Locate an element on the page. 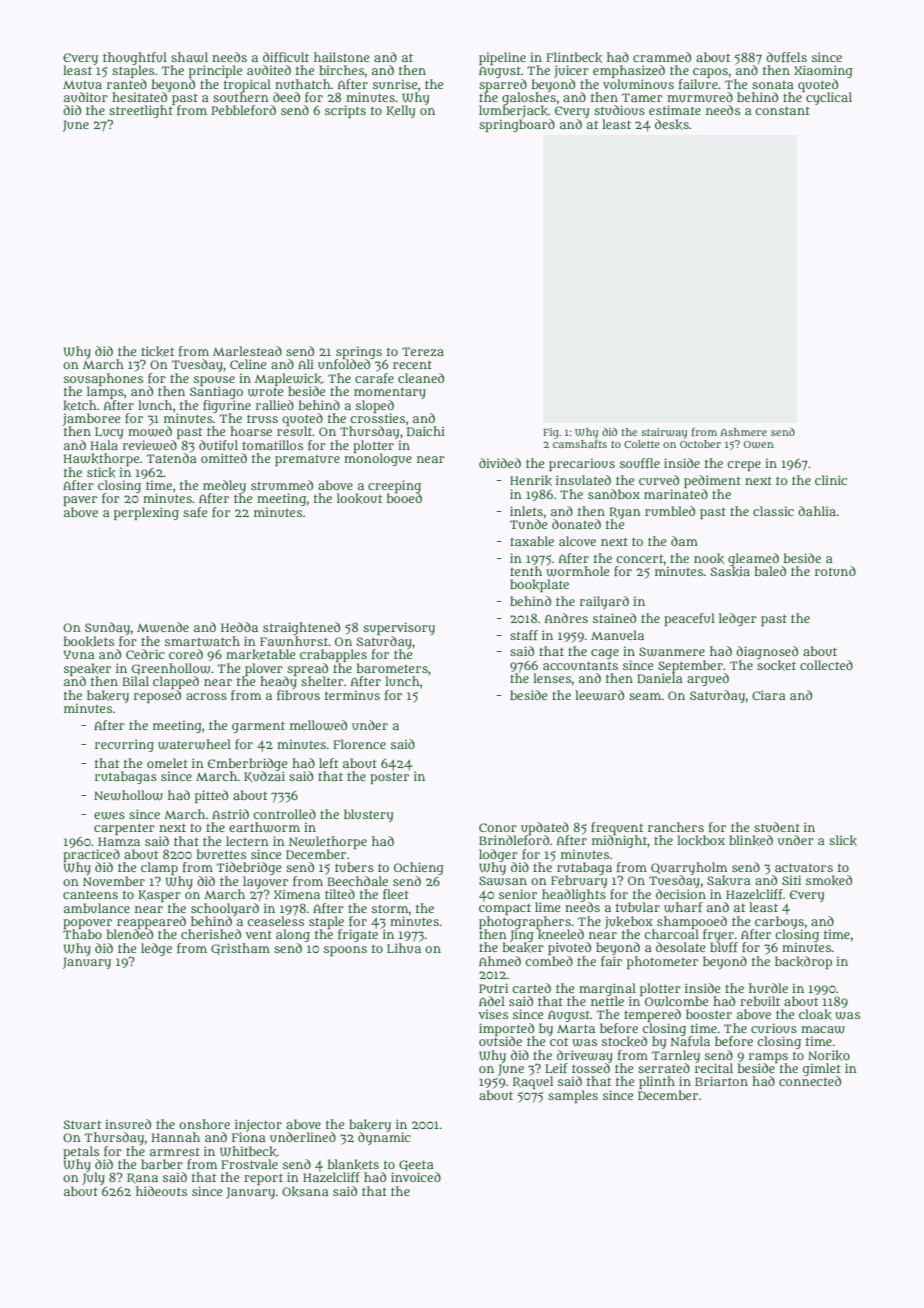  auditor is located at coordinates (86, 97).
